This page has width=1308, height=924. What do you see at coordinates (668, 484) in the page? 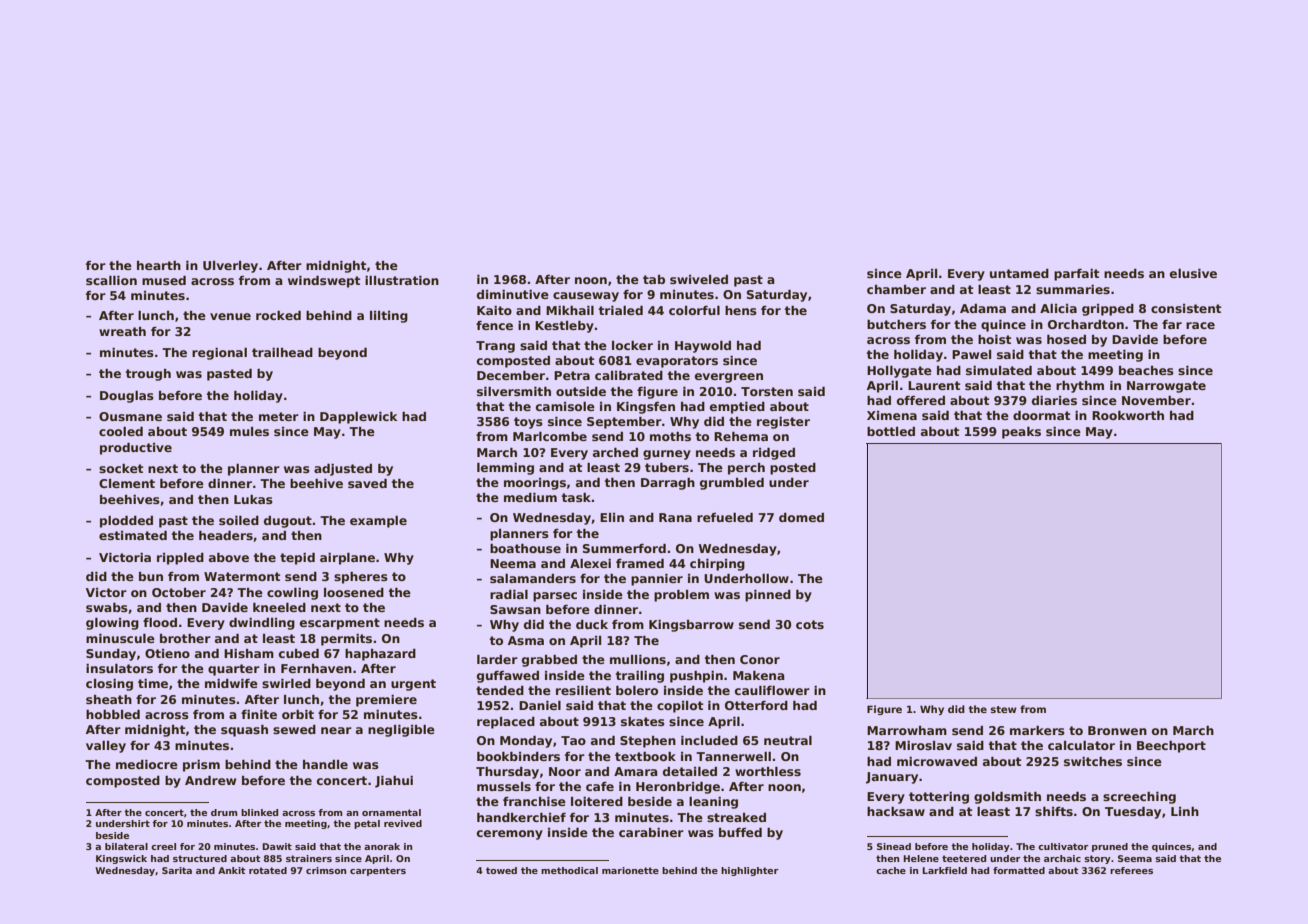
I see `Darragh` at bounding box center [668, 484].
